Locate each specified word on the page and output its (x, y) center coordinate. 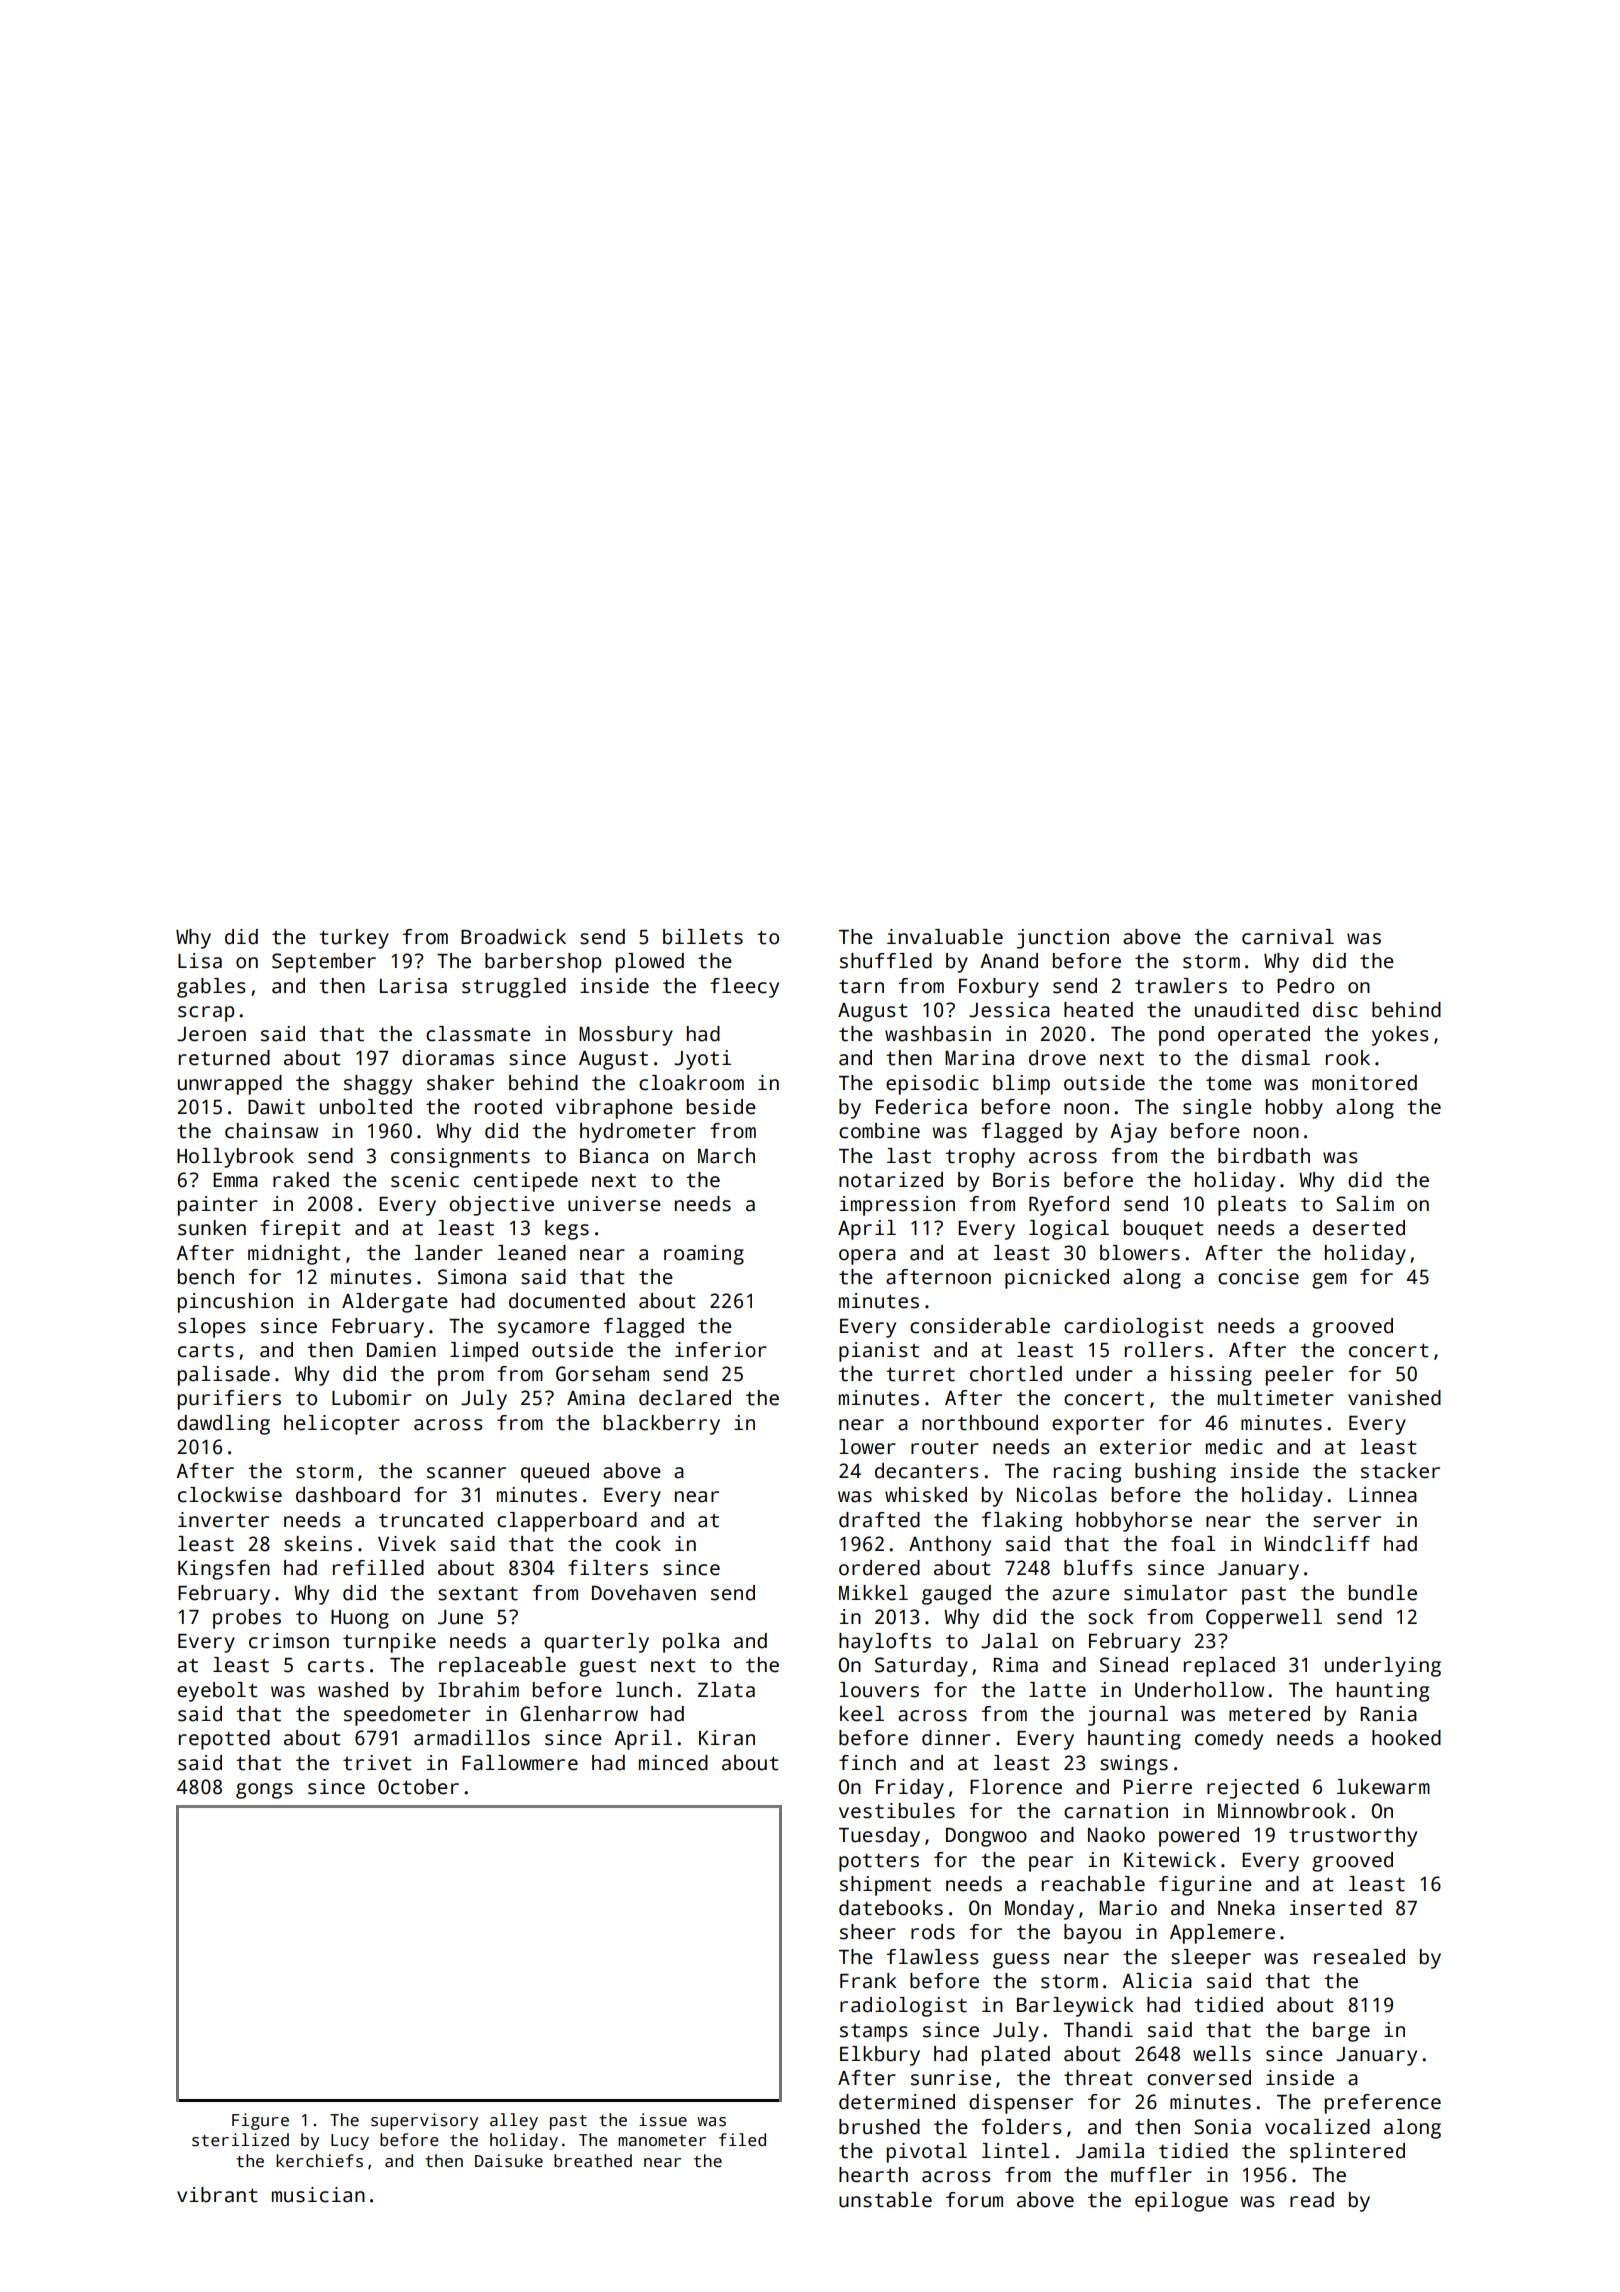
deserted (1359, 1228)
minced (673, 1763)
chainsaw (271, 1131)
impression (897, 1206)
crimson (289, 1641)
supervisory (424, 2121)
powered (1199, 1837)
